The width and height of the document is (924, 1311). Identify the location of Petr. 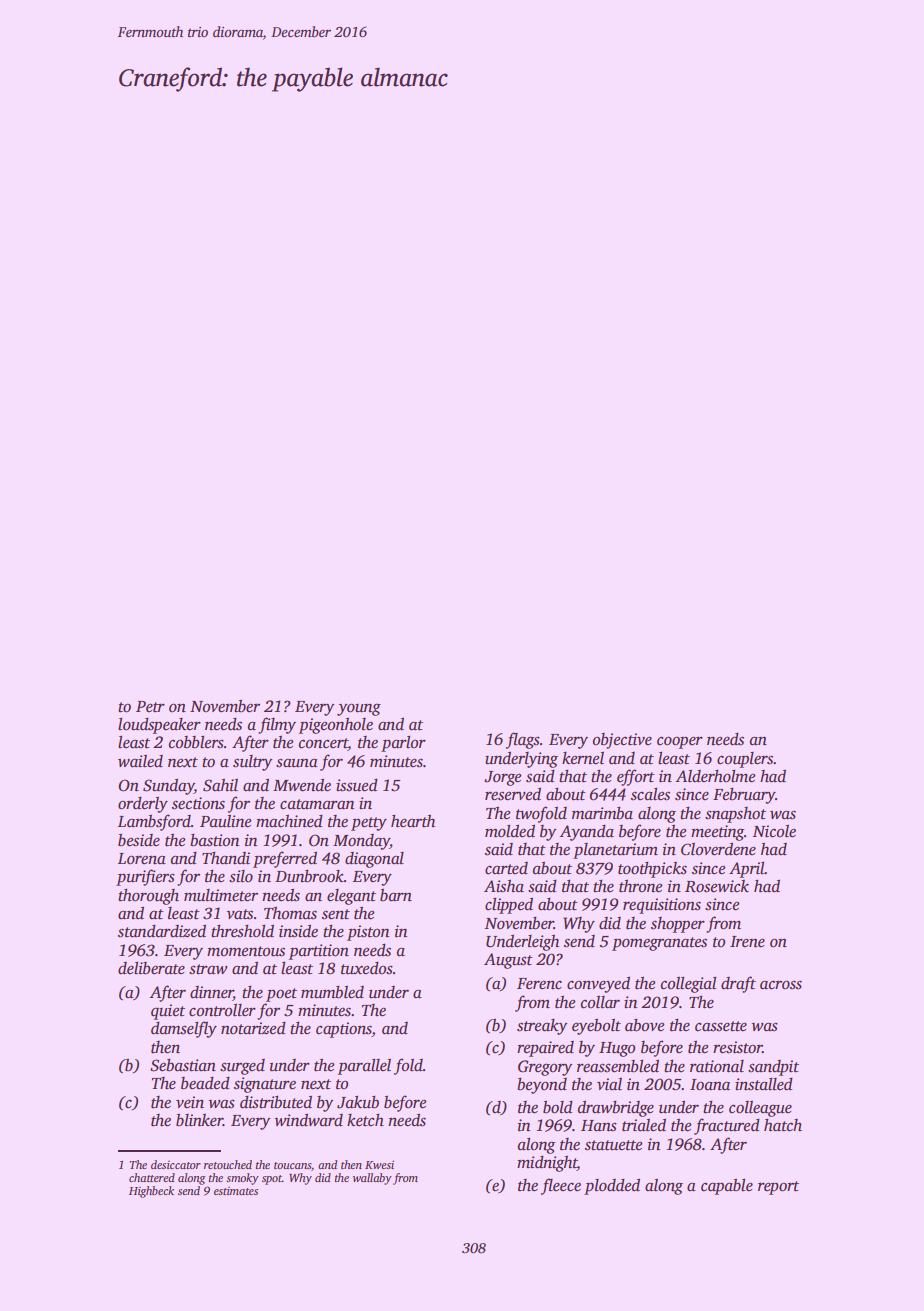
(150, 706).
